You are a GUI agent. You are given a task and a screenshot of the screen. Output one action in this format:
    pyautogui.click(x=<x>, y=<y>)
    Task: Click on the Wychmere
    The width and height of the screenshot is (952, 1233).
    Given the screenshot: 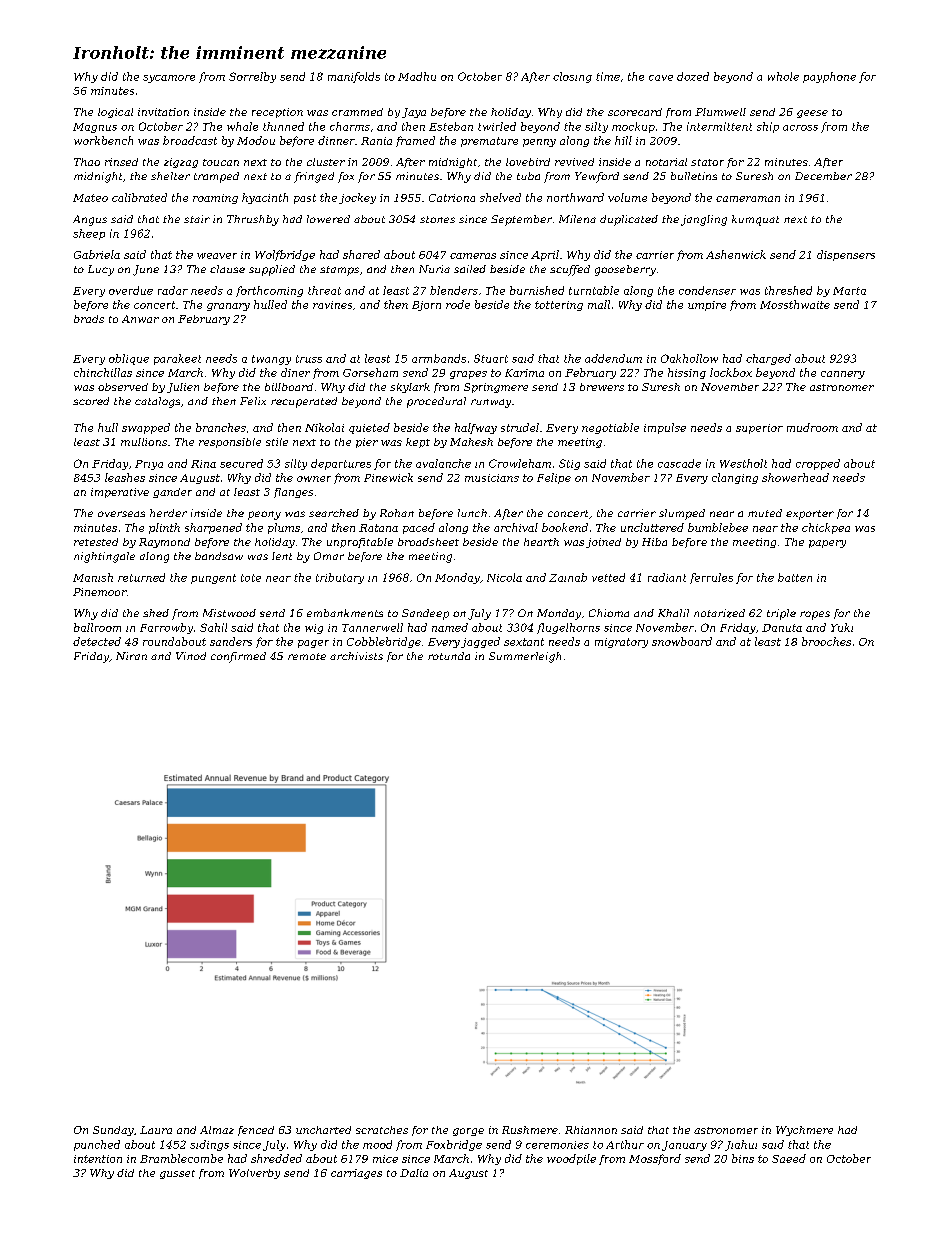 What is the action you would take?
    pyautogui.click(x=804, y=1131)
